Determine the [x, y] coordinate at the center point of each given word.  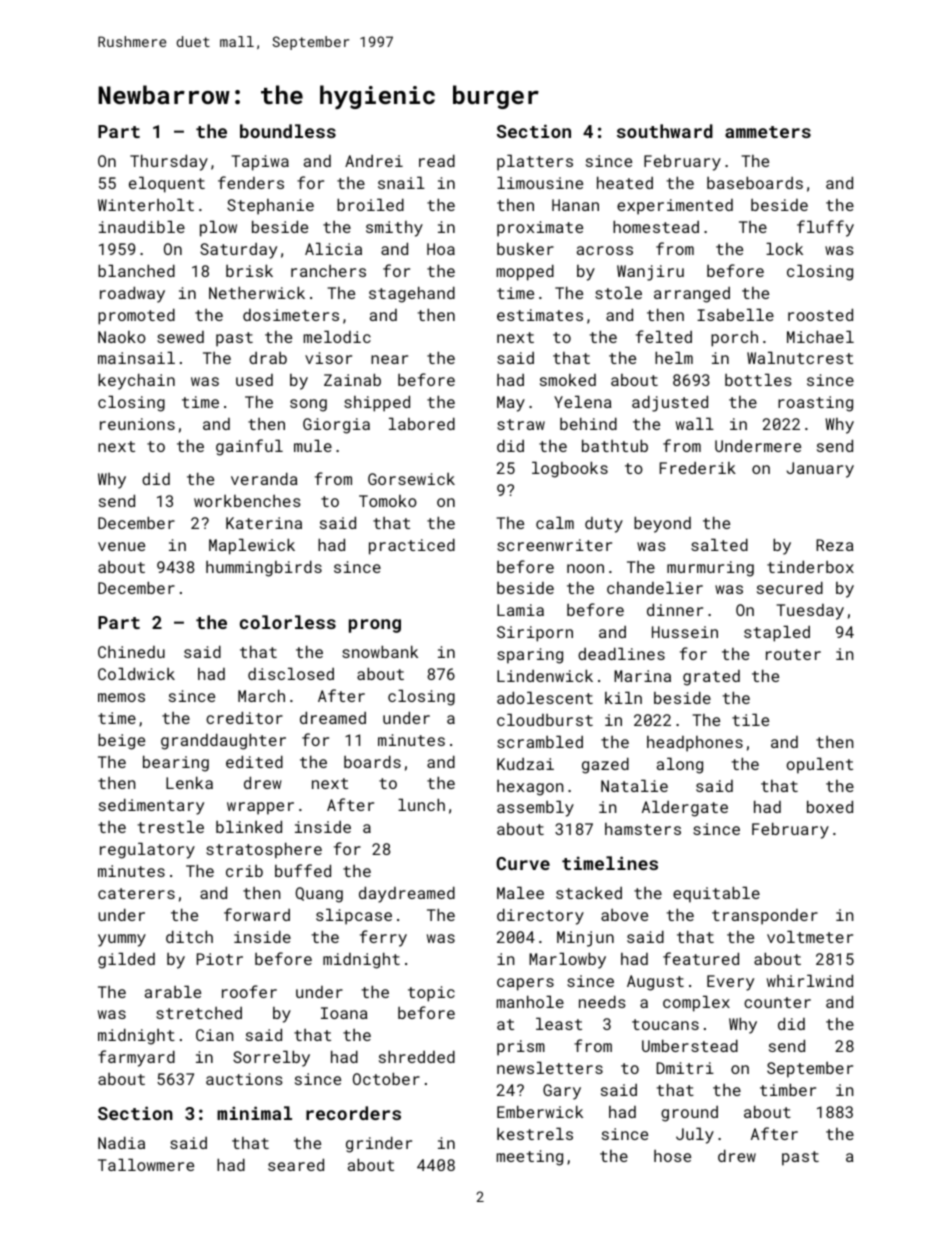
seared [296, 1164]
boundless [288, 131]
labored [422, 423]
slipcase [354, 916]
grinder [379, 1144]
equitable [716, 894]
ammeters [768, 132]
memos [121, 697]
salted [719, 544]
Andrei [374, 161]
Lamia [520, 610]
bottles [758, 379]
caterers [136, 893]
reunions [137, 424]
